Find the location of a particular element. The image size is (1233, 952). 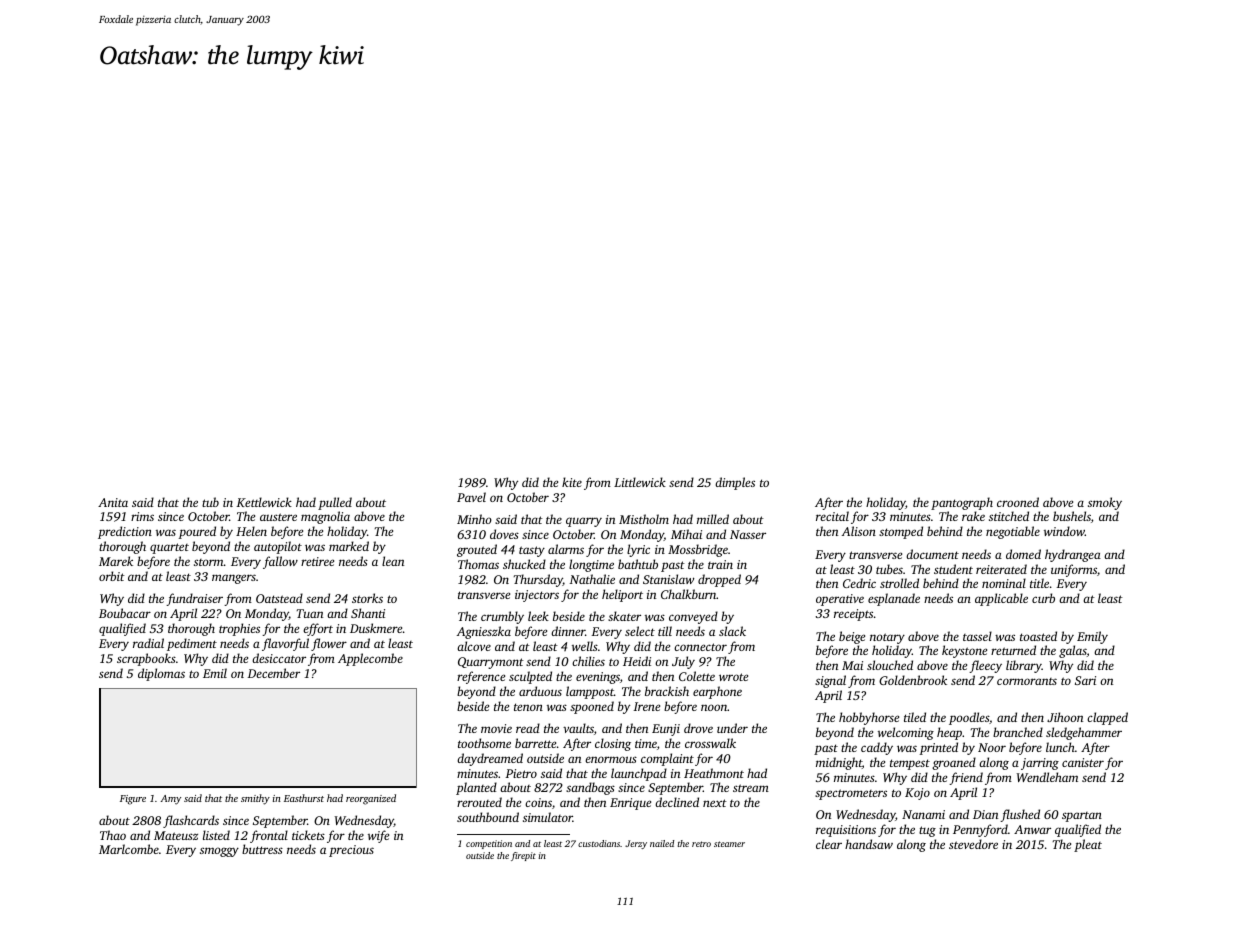

returned is located at coordinates (1013, 650).
